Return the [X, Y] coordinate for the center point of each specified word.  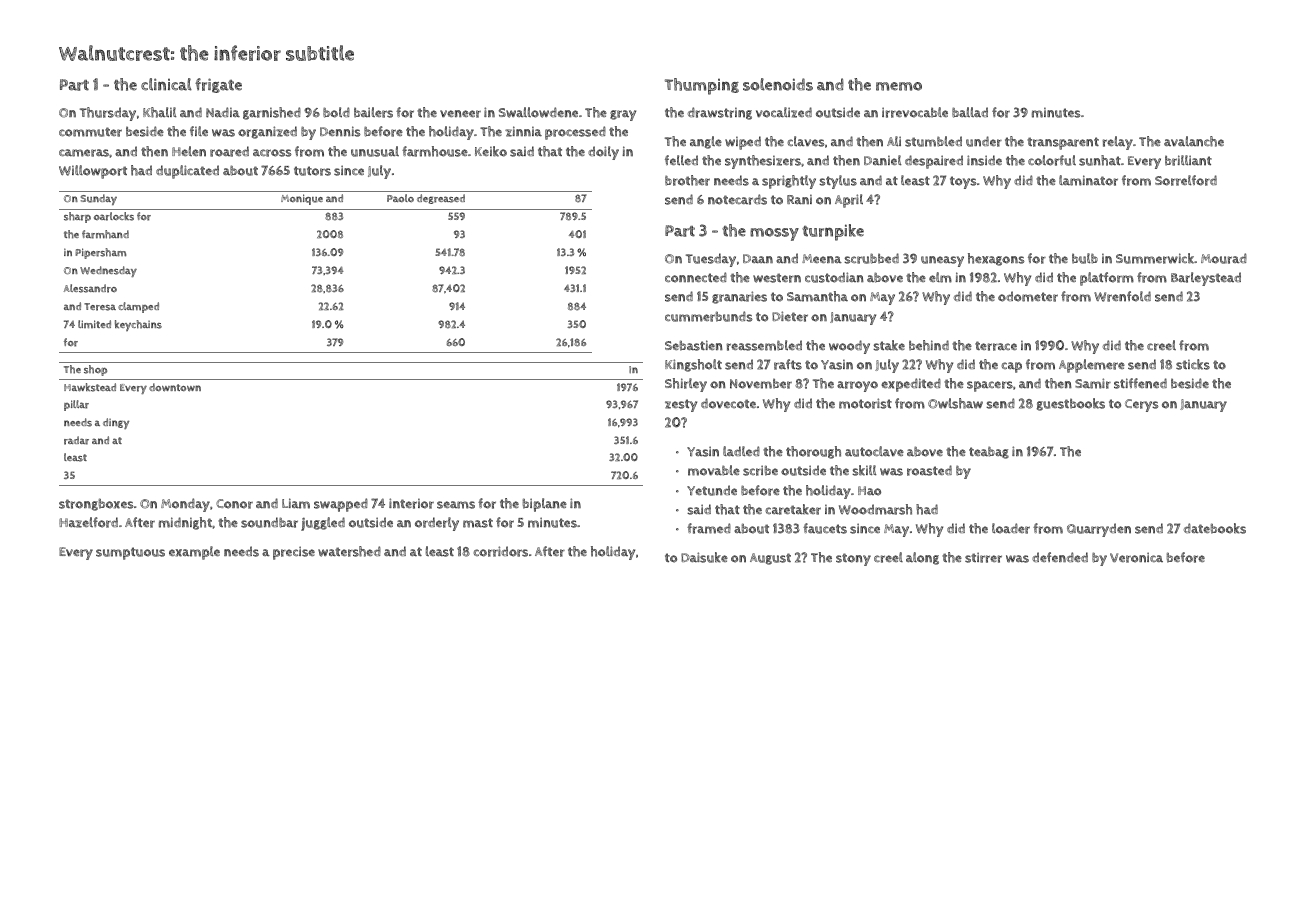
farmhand [105, 234]
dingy [116, 423]
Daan [758, 259]
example [194, 553]
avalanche [1194, 141]
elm [940, 277]
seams [456, 505]
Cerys [1142, 405]
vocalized [784, 112]
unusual [375, 151]
